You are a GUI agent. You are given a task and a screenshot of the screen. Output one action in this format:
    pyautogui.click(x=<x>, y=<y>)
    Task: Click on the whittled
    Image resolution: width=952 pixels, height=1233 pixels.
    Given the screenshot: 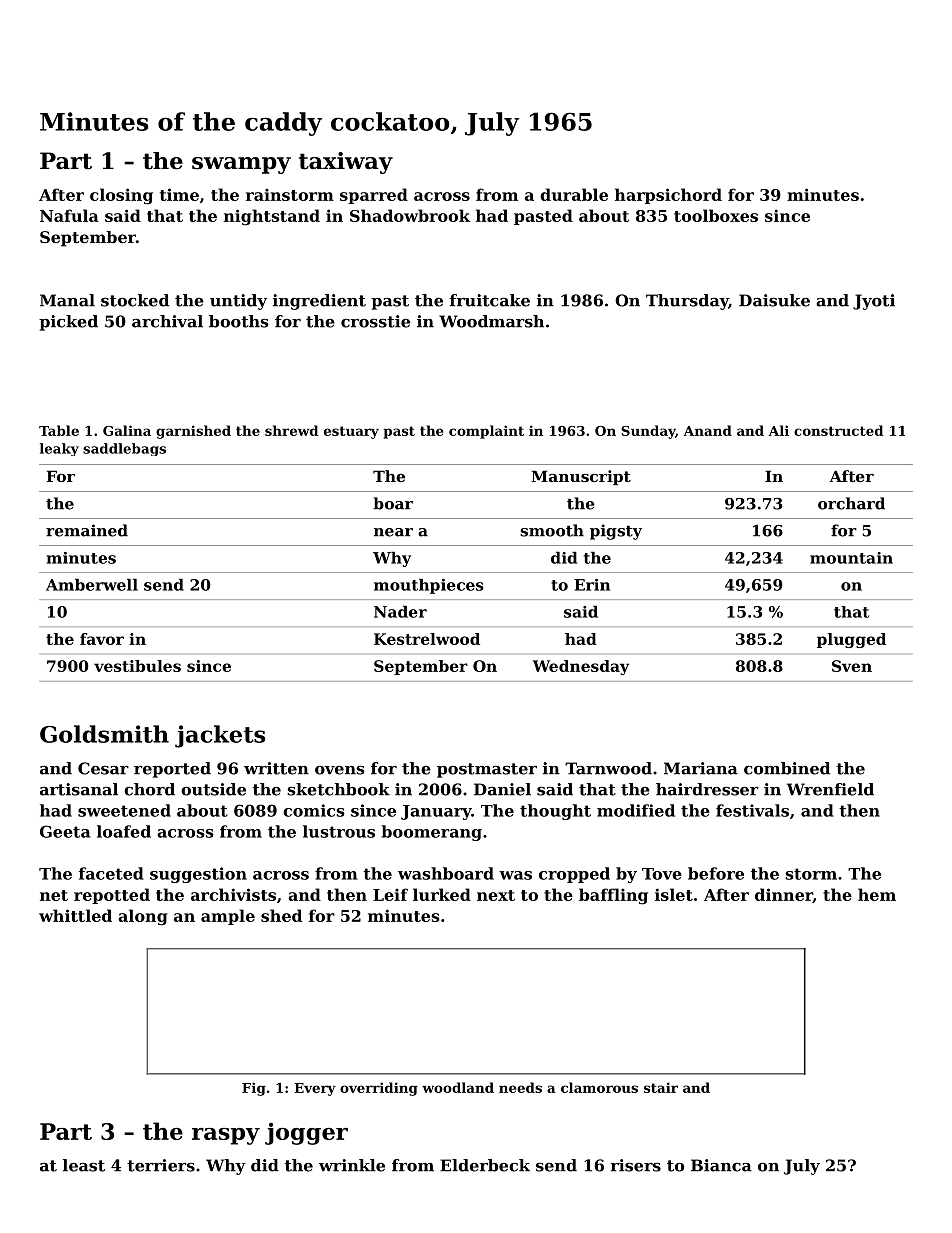 What is the action you would take?
    pyautogui.click(x=75, y=915)
